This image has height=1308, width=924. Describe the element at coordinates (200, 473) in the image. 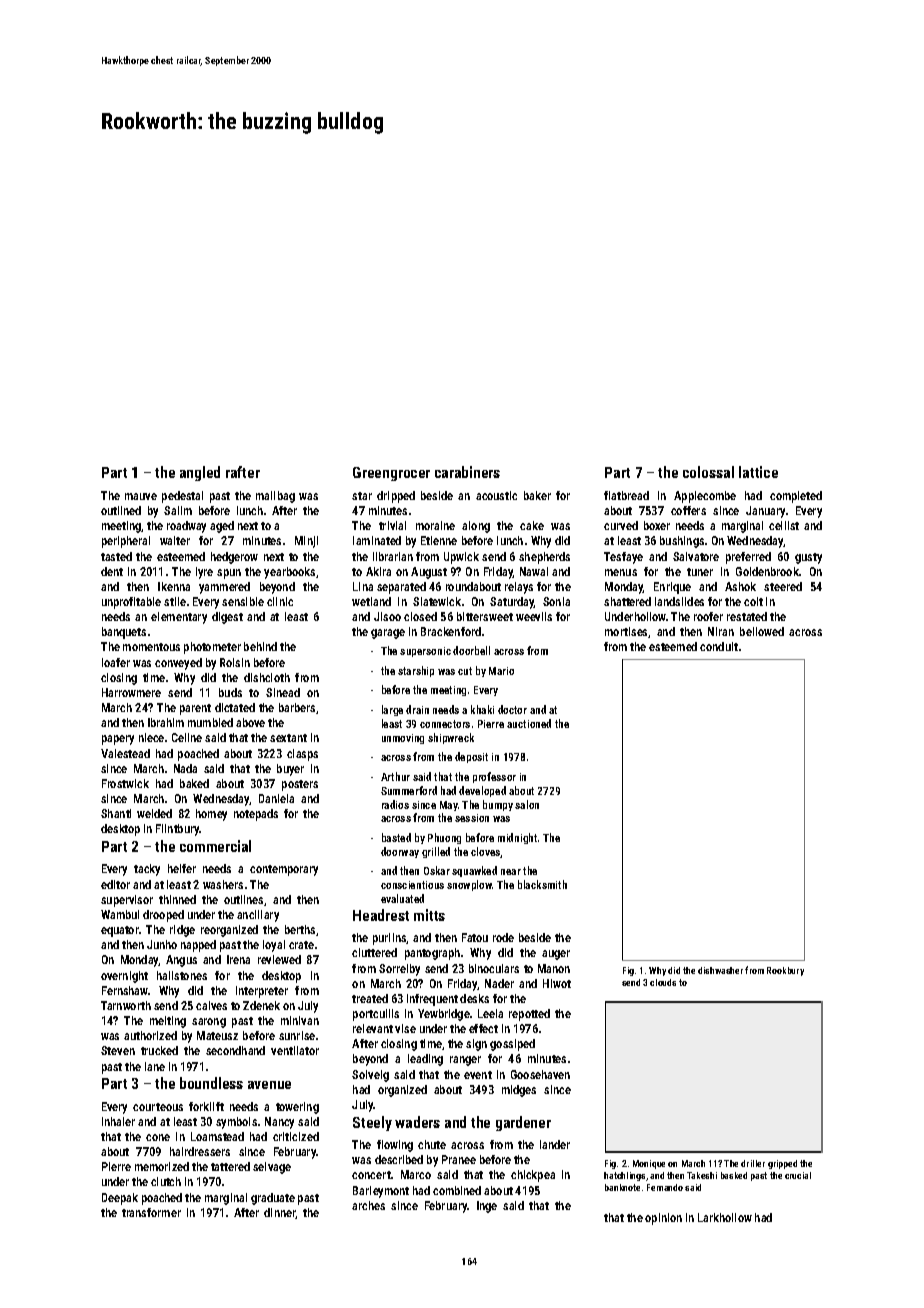

I see `angled` at that location.
